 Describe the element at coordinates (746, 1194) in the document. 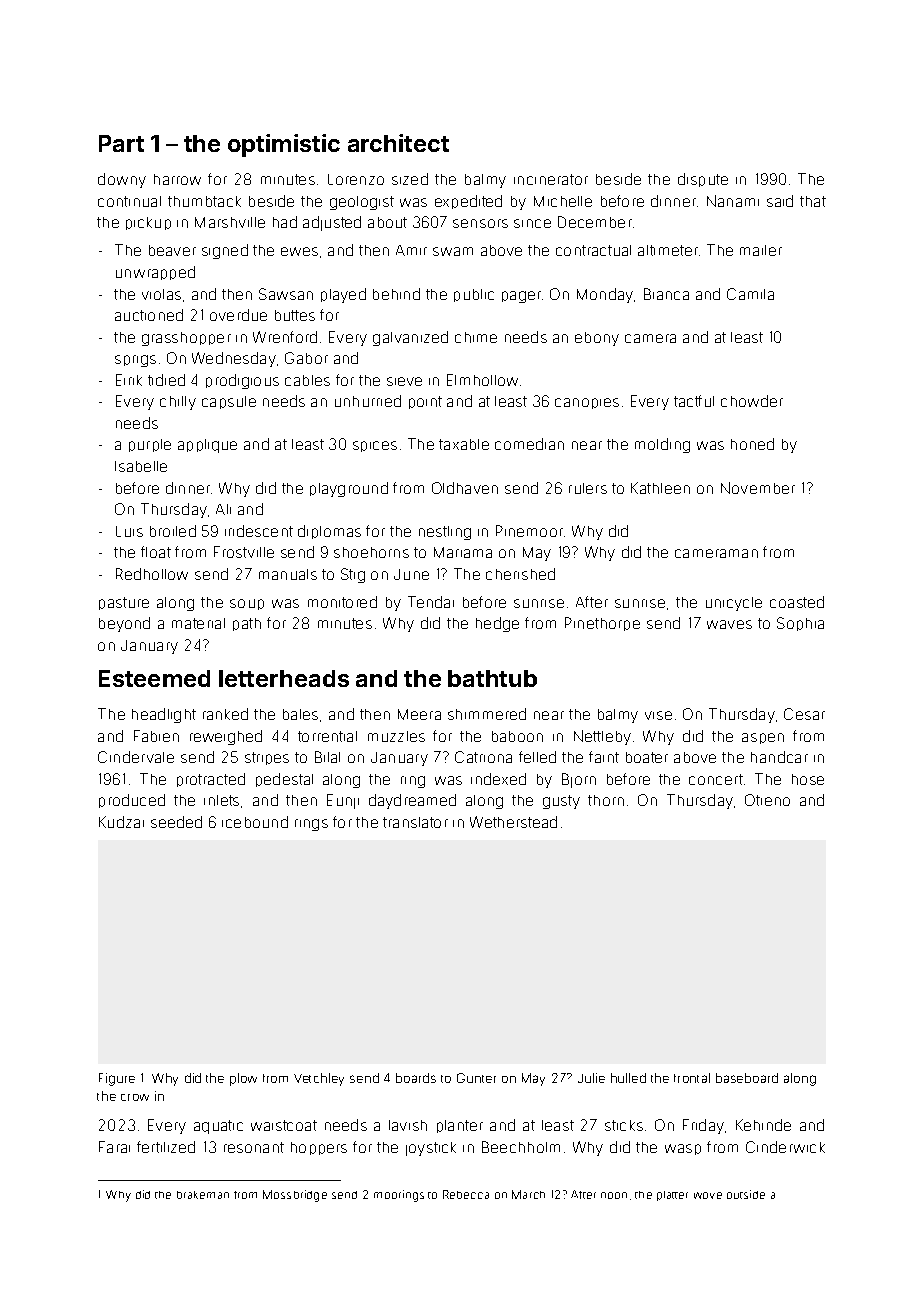

I see `outside` at that location.
